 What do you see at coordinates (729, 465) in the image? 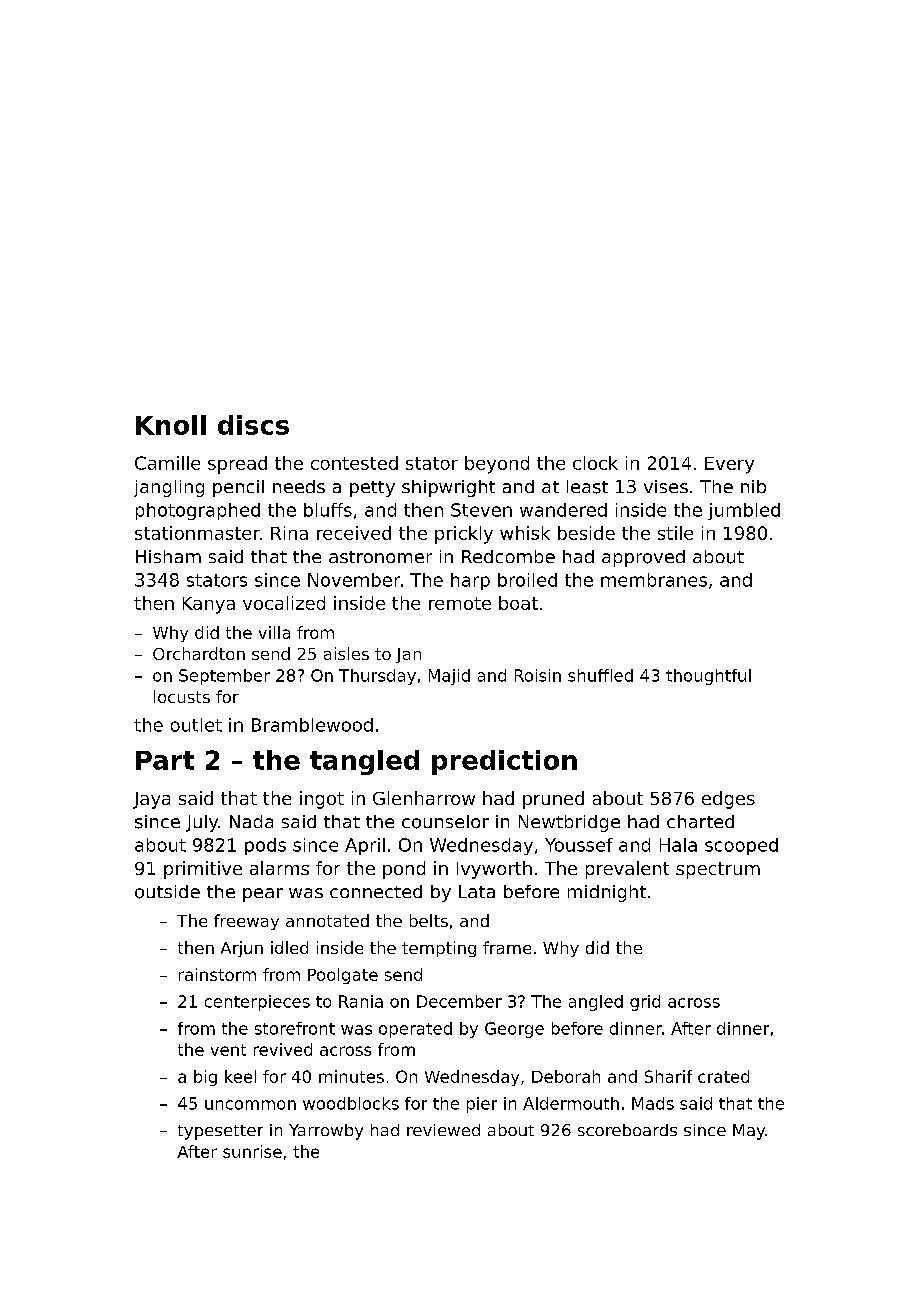
I see `Every` at bounding box center [729, 465].
